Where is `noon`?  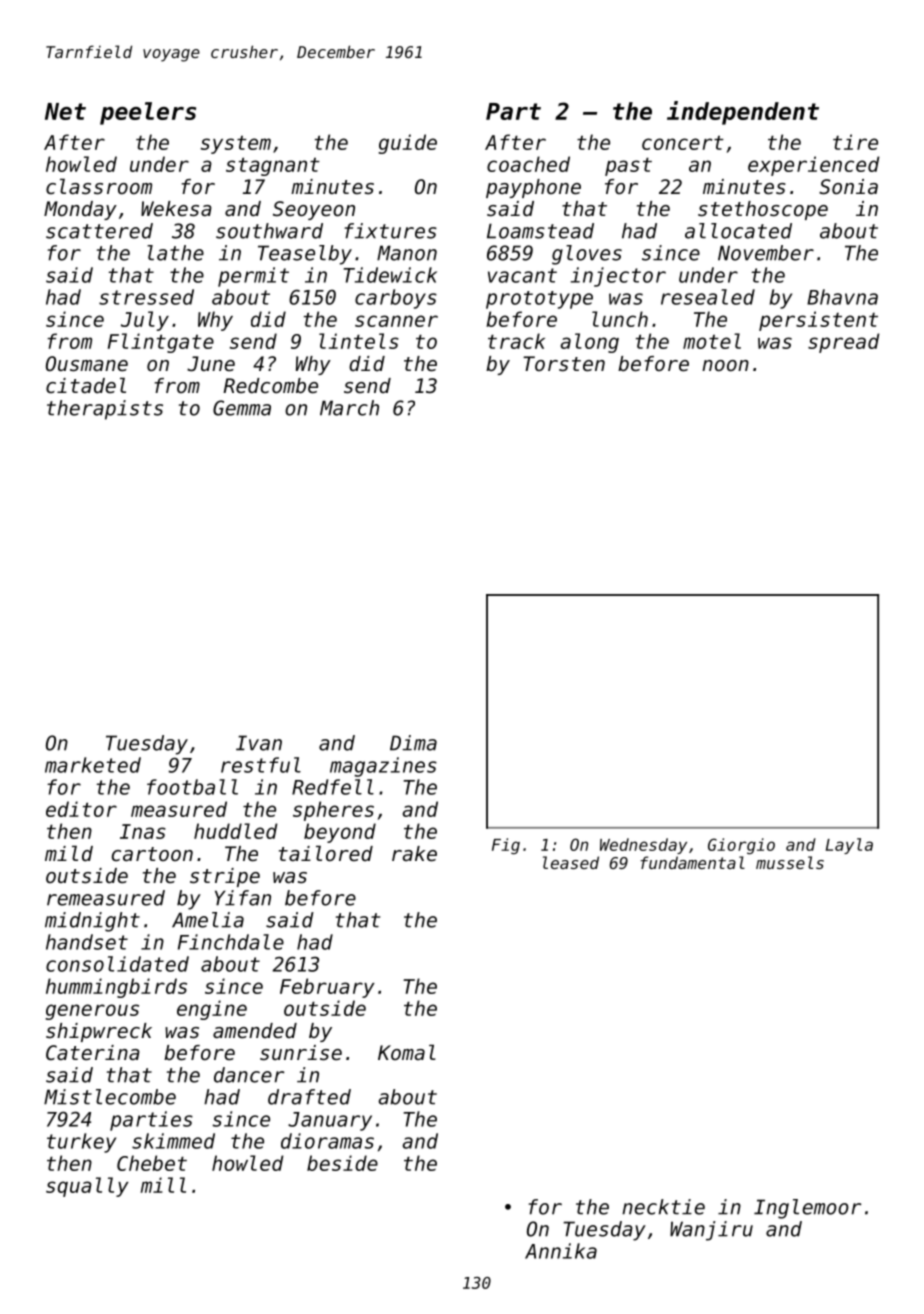
noon is located at coordinates (725, 366).
